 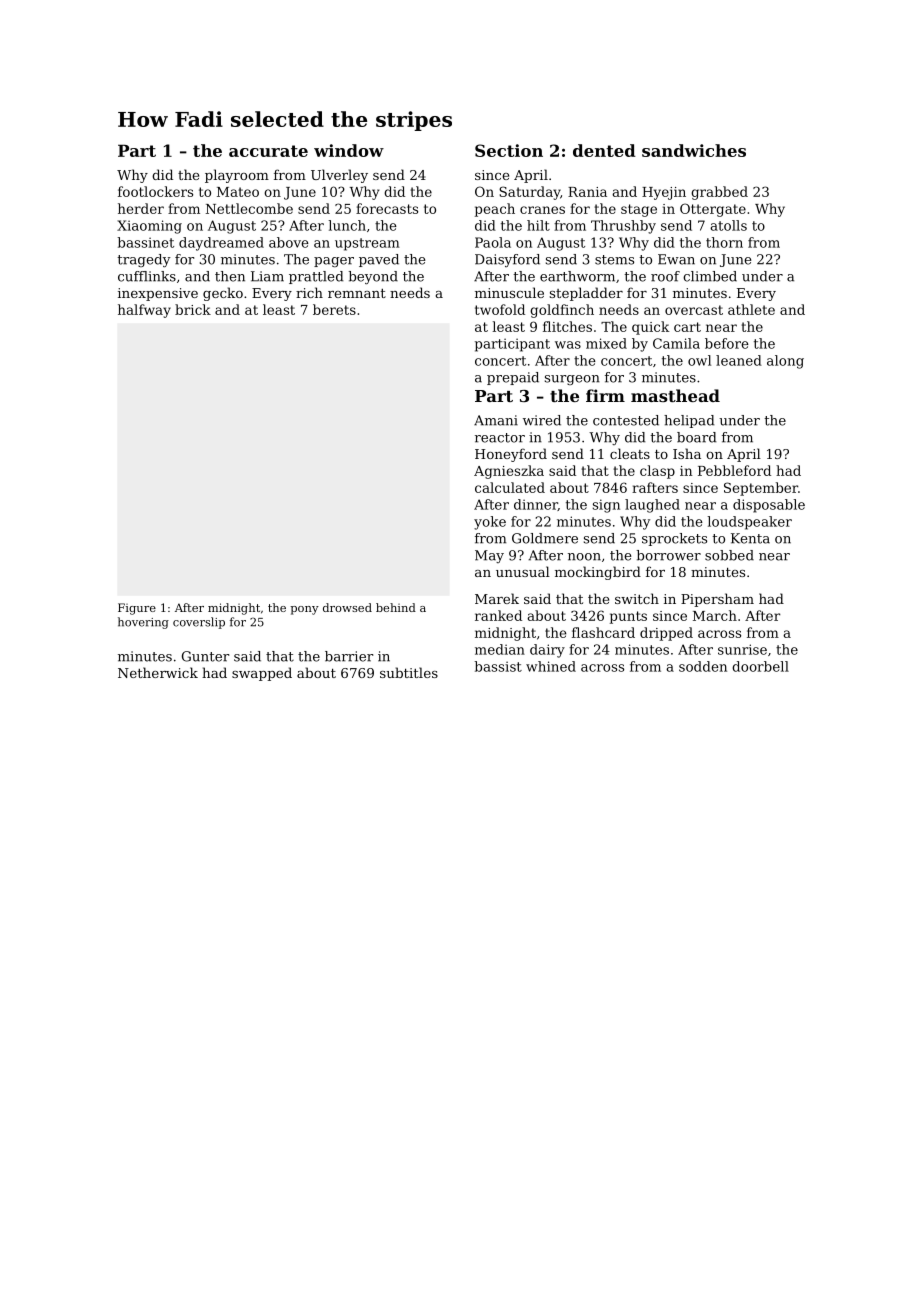 What do you see at coordinates (347, 607) in the page?
I see `drowsed` at bounding box center [347, 607].
